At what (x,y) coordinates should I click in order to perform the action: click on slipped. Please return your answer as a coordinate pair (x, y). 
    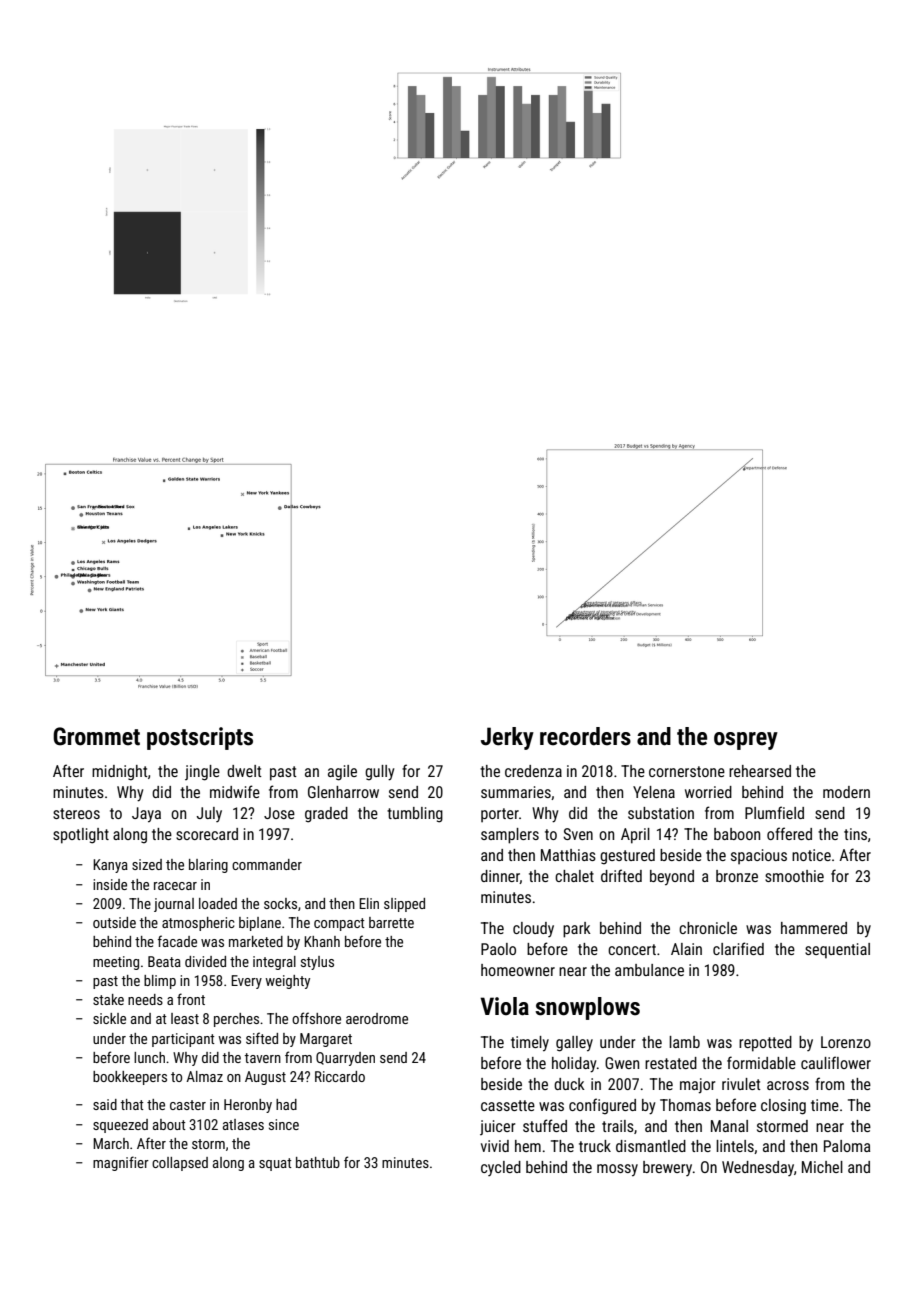
    Looking at the image, I should click on (404, 905).
